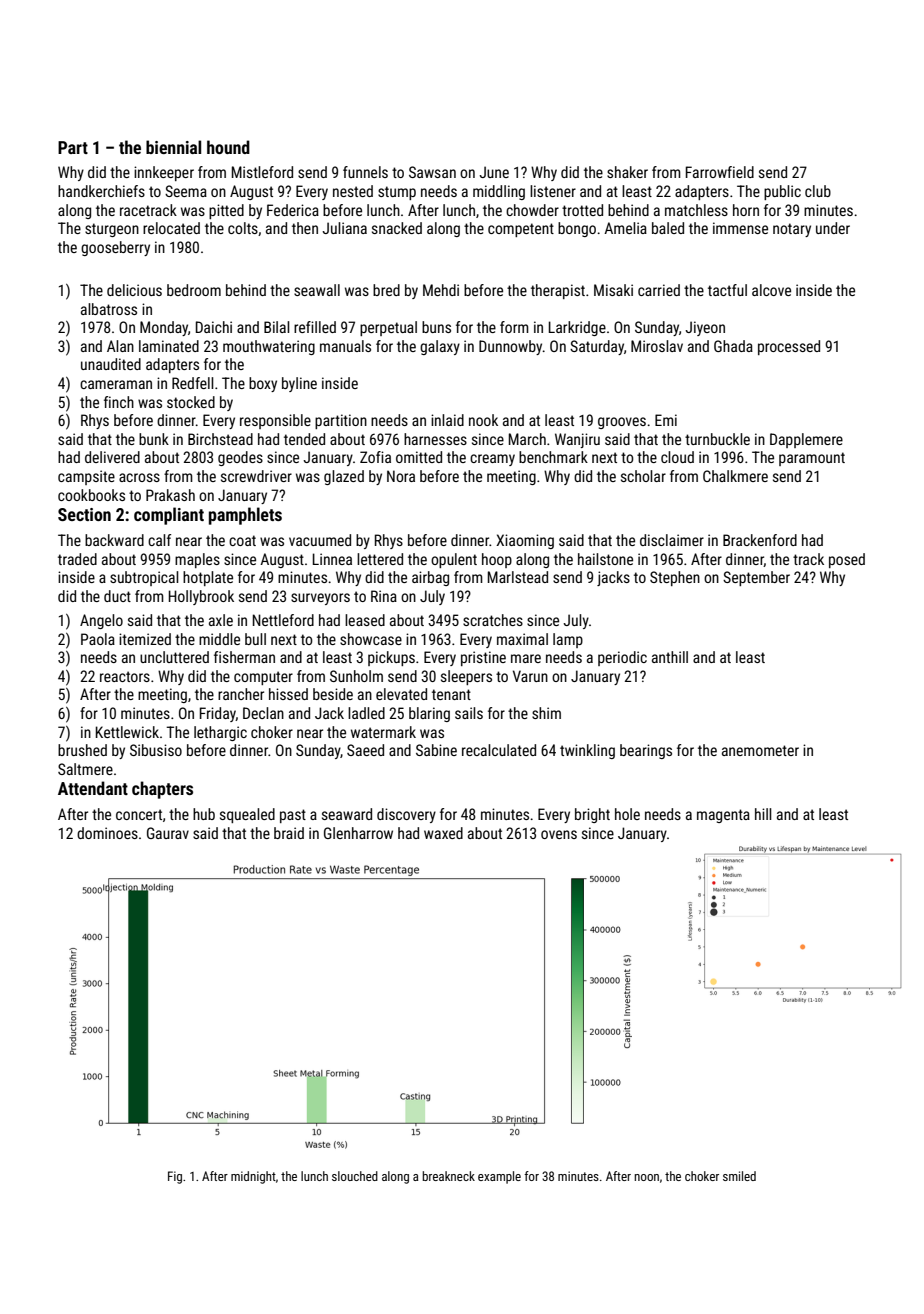 This image has width=924, height=1314. Describe the element at coordinates (228, 147) in the image. I see `hound` at that location.
